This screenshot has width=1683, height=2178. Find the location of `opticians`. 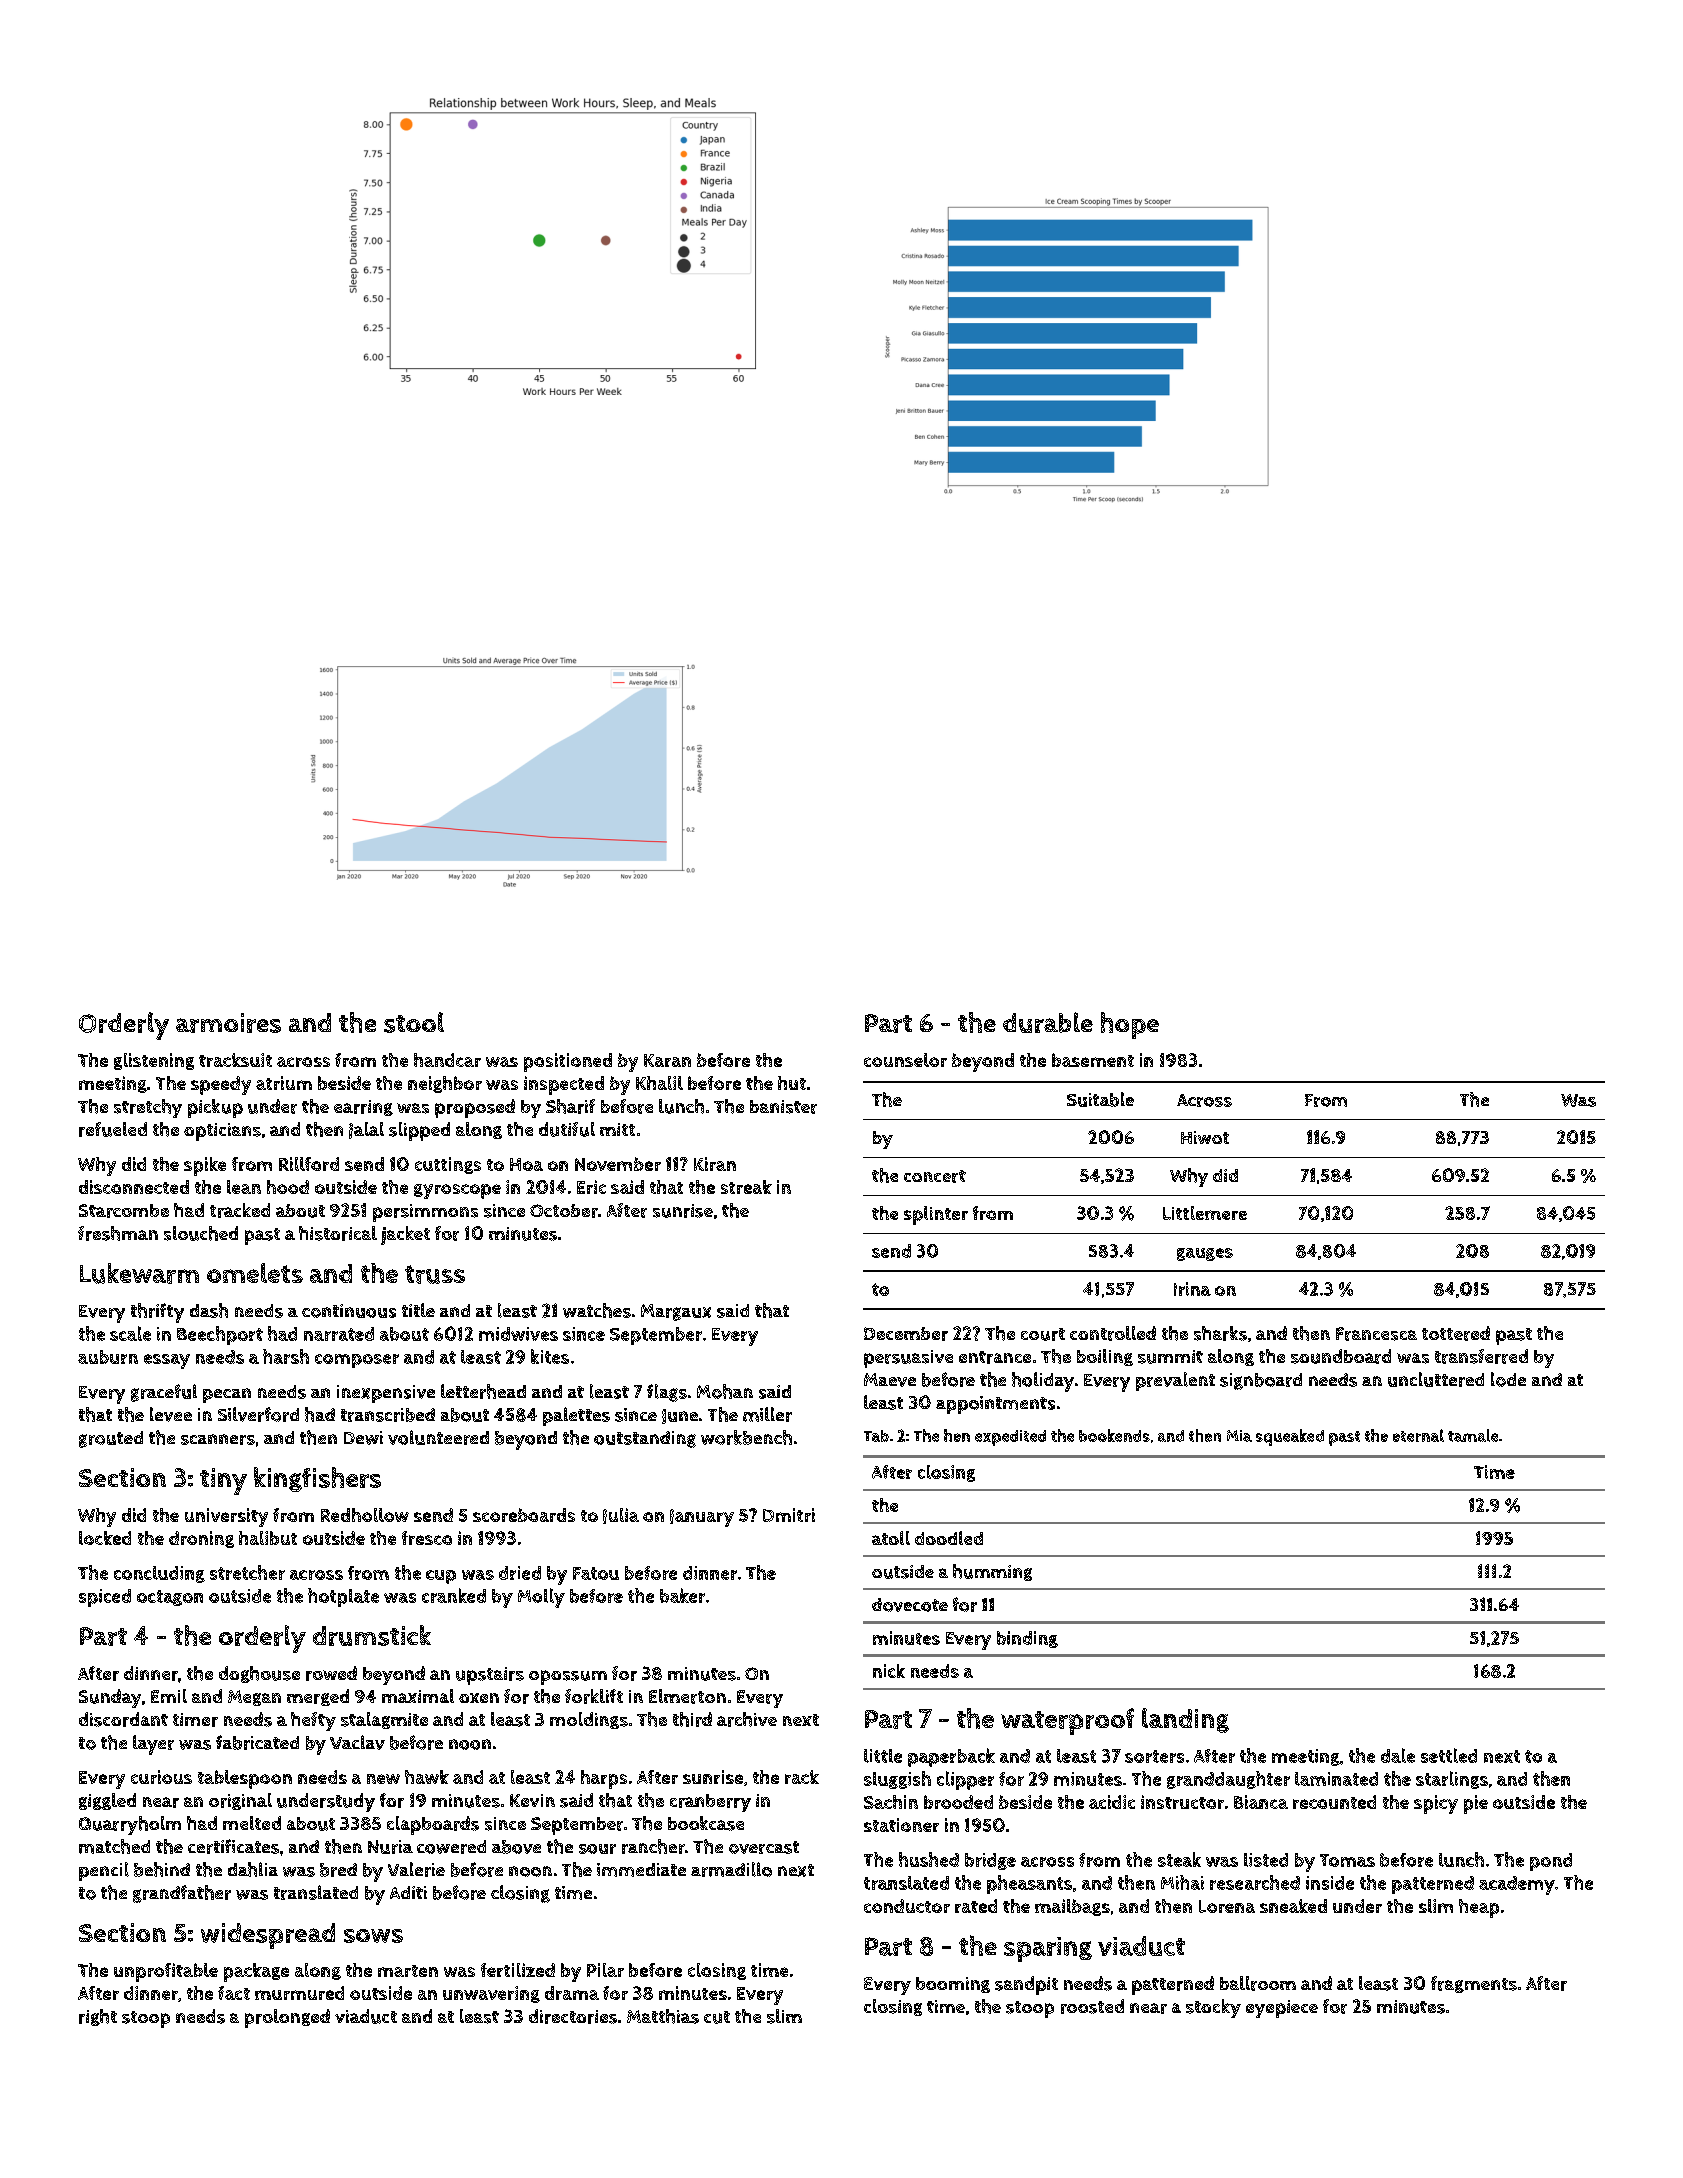

opticians is located at coordinates (222, 1132).
